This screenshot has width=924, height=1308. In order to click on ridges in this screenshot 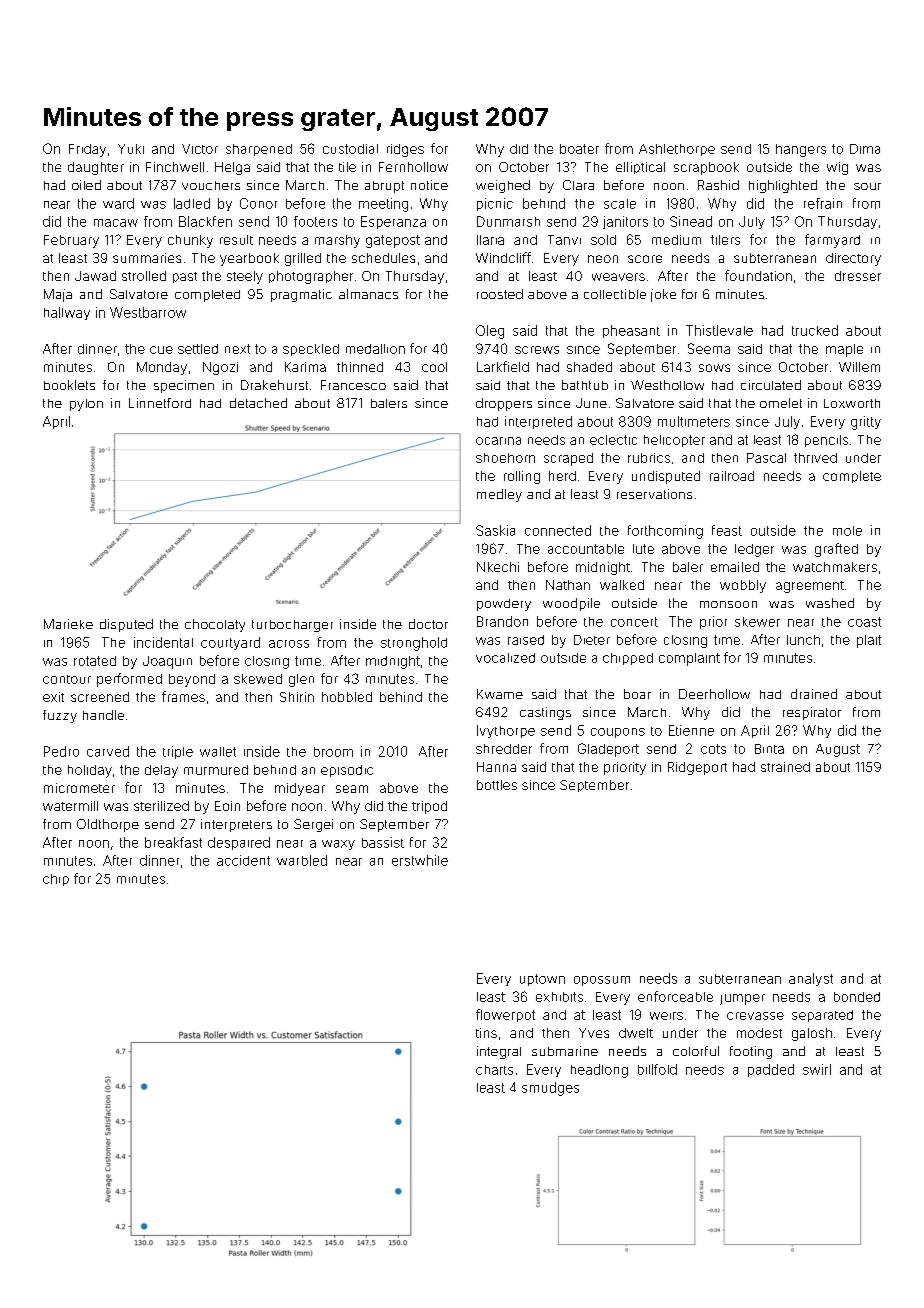, I will do `click(405, 150)`.
